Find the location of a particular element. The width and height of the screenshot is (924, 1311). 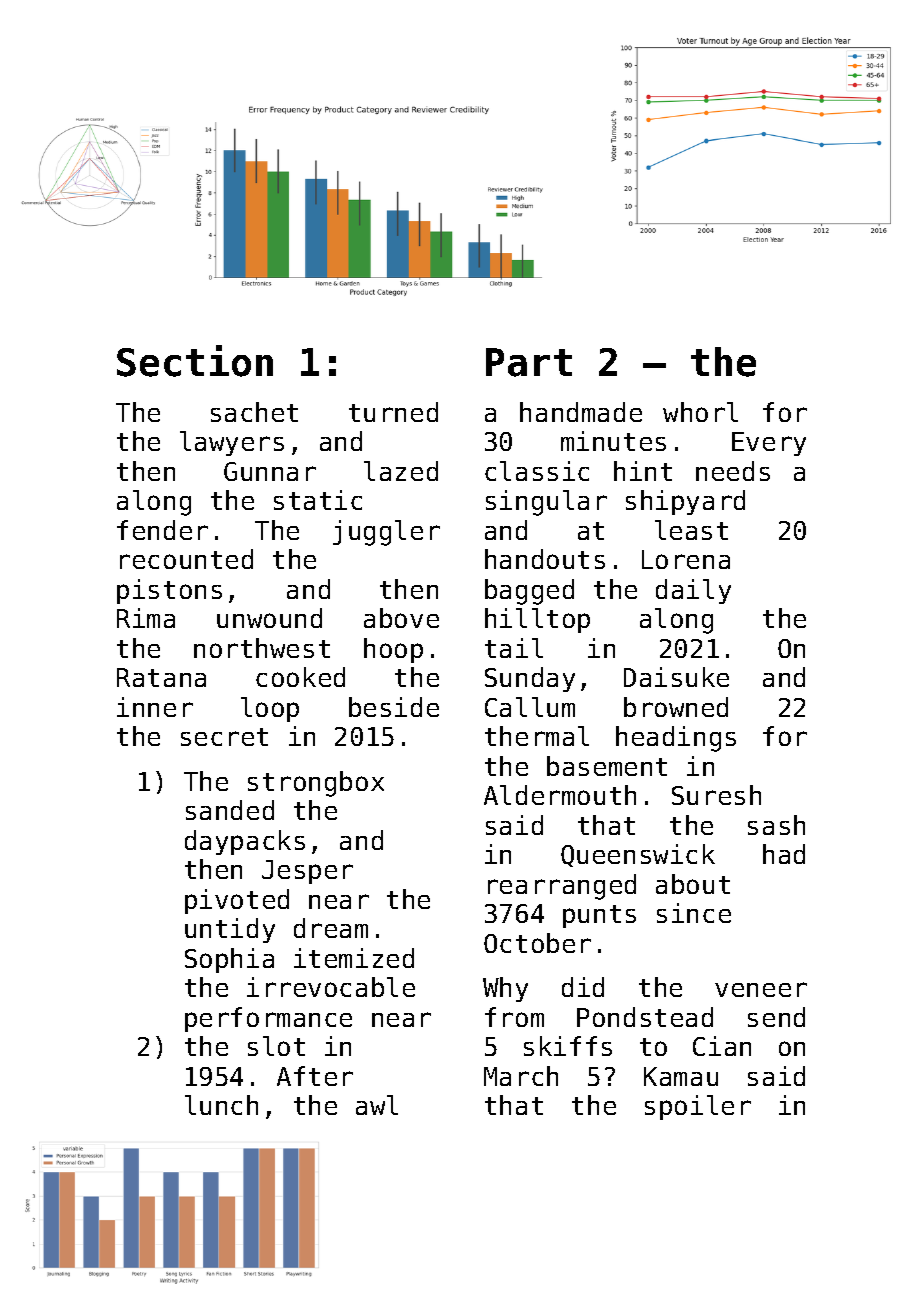

lawyers is located at coordinates (232, 443).
